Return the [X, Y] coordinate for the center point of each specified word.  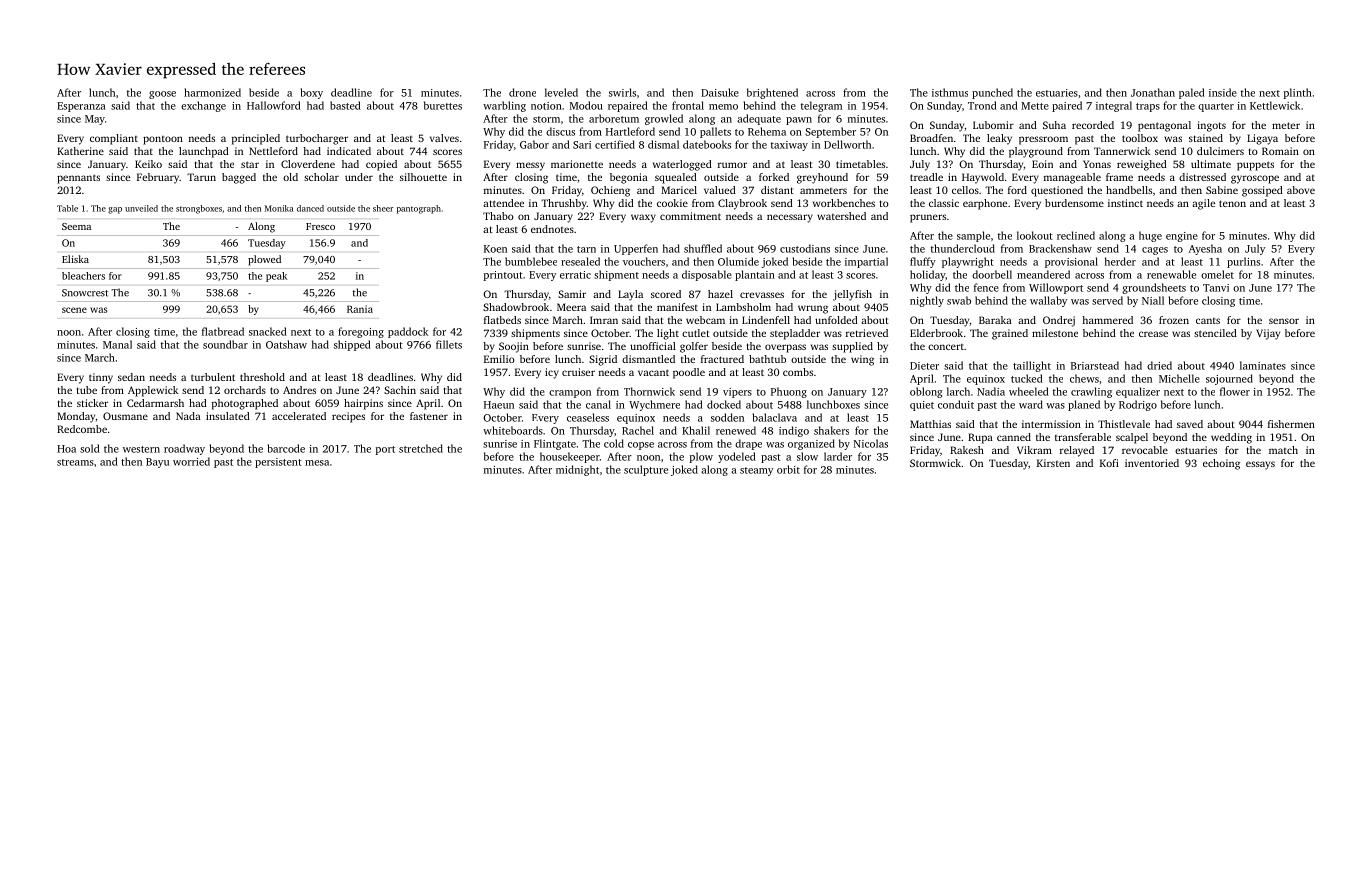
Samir [572, 294]
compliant [114, 139]
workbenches [844, 203]
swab [959, 300]
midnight [577, 470]
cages [1155, 251]
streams [75, 462]
